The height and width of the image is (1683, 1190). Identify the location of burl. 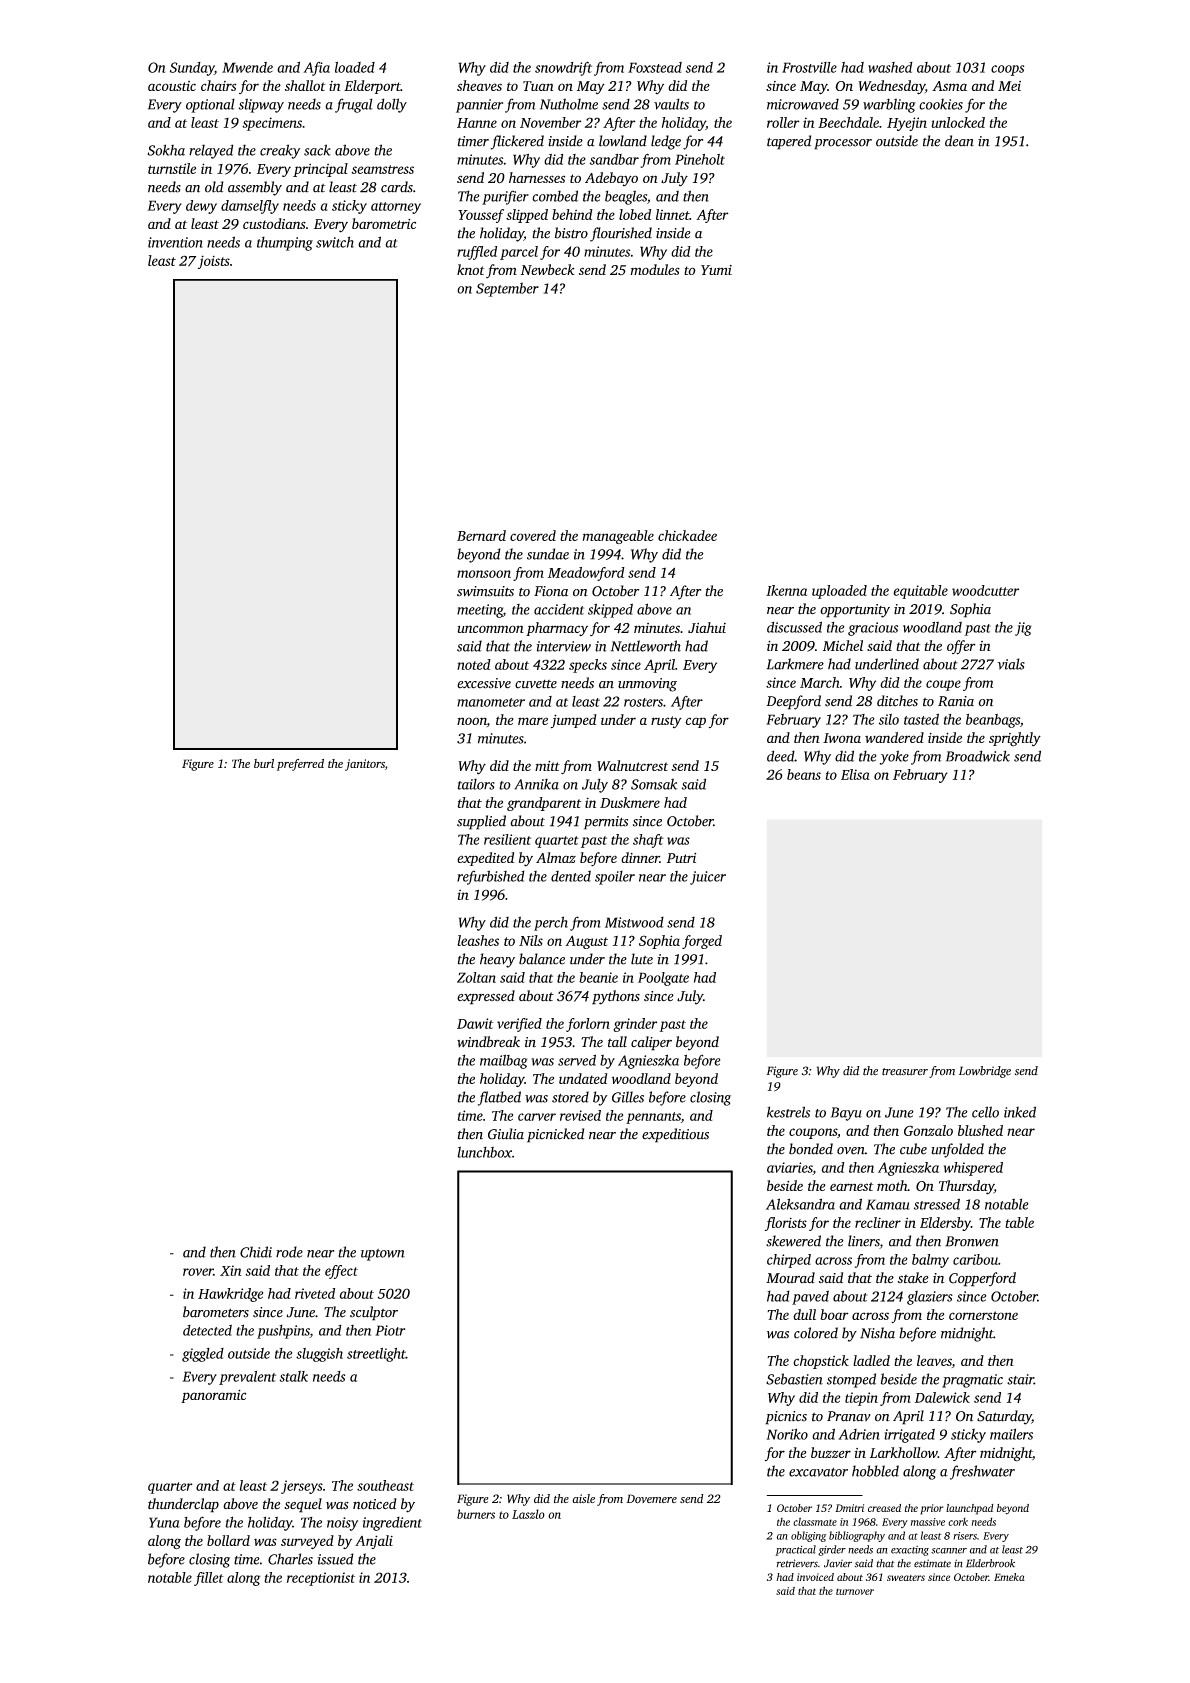
(264, 763).
